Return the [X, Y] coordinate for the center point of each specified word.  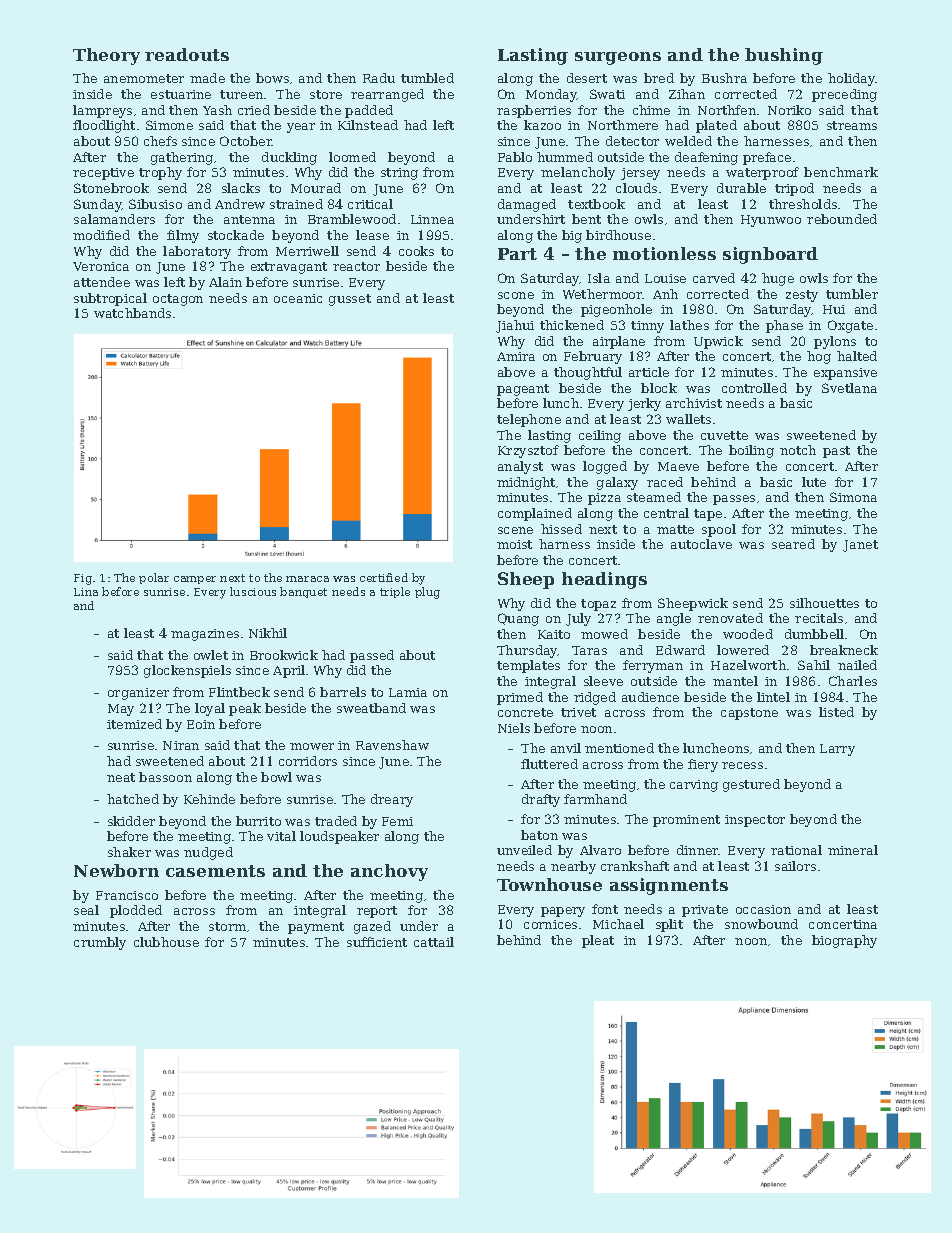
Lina [86, 592]
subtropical [110, 299]
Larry [837, 750]
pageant [523, 390]
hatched [133, 799]
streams [852, 125]
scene [515, 530]
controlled [754, 388]
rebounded [842, 219]
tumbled [427, 78]
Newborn [116, 870]
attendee [102, 282]
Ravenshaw [392, 745]
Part [517, 254]
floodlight [104, 126]
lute [814, 482]
